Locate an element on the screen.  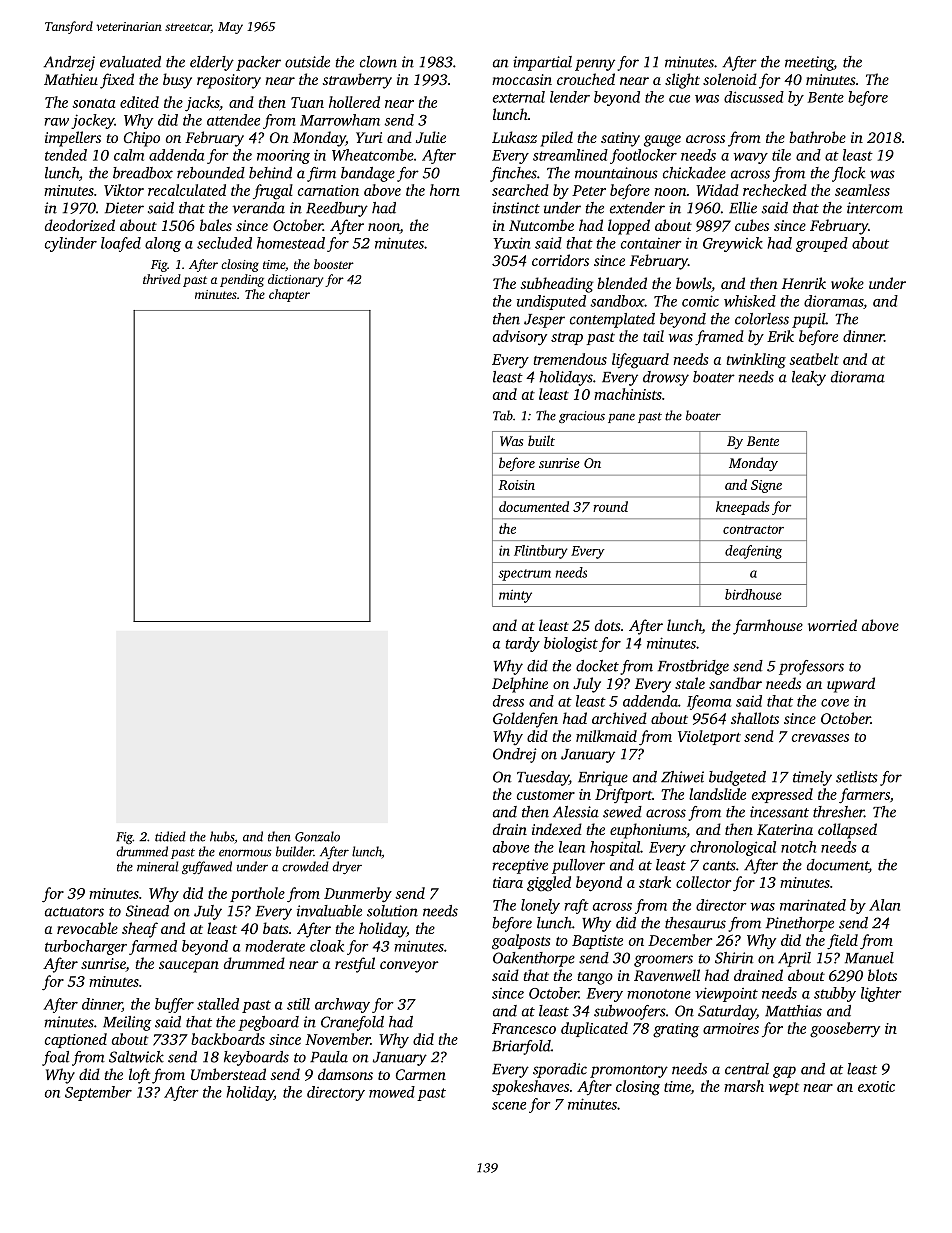
Andrzej is located at coordinates (69, 63).
